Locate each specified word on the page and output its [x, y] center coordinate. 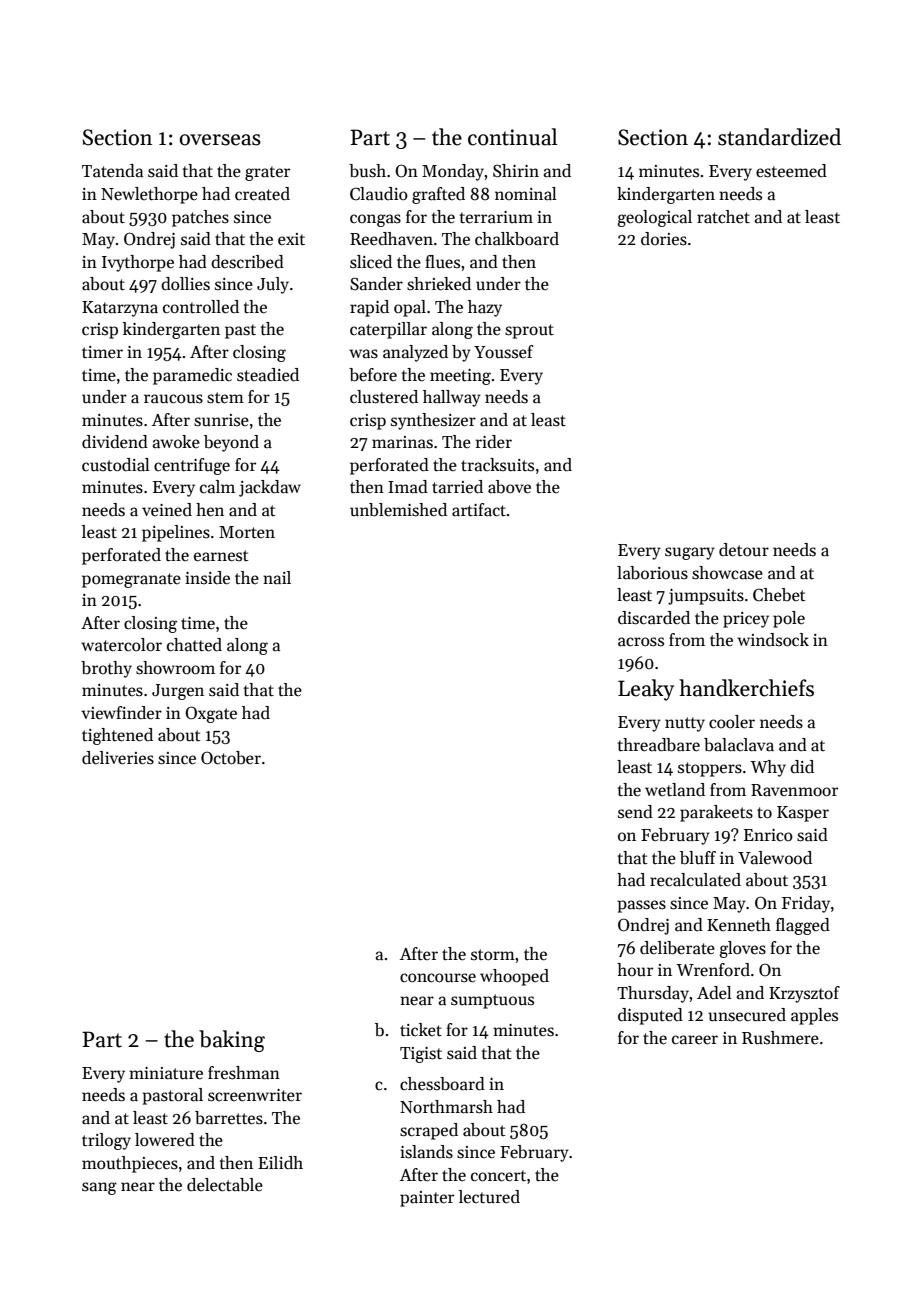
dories [664, 239]
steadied [268, 375]
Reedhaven [391, 239]
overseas [220, 140]
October [231, 758]
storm [493, 954]
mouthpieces [130, 1164]
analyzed [415, 353]
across [641, 642]
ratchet [723, 217]
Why [768, 768]
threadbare [659, 745]
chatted [194, 645]
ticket [421, 1030]
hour [635, 969]
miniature [166, 1073]
